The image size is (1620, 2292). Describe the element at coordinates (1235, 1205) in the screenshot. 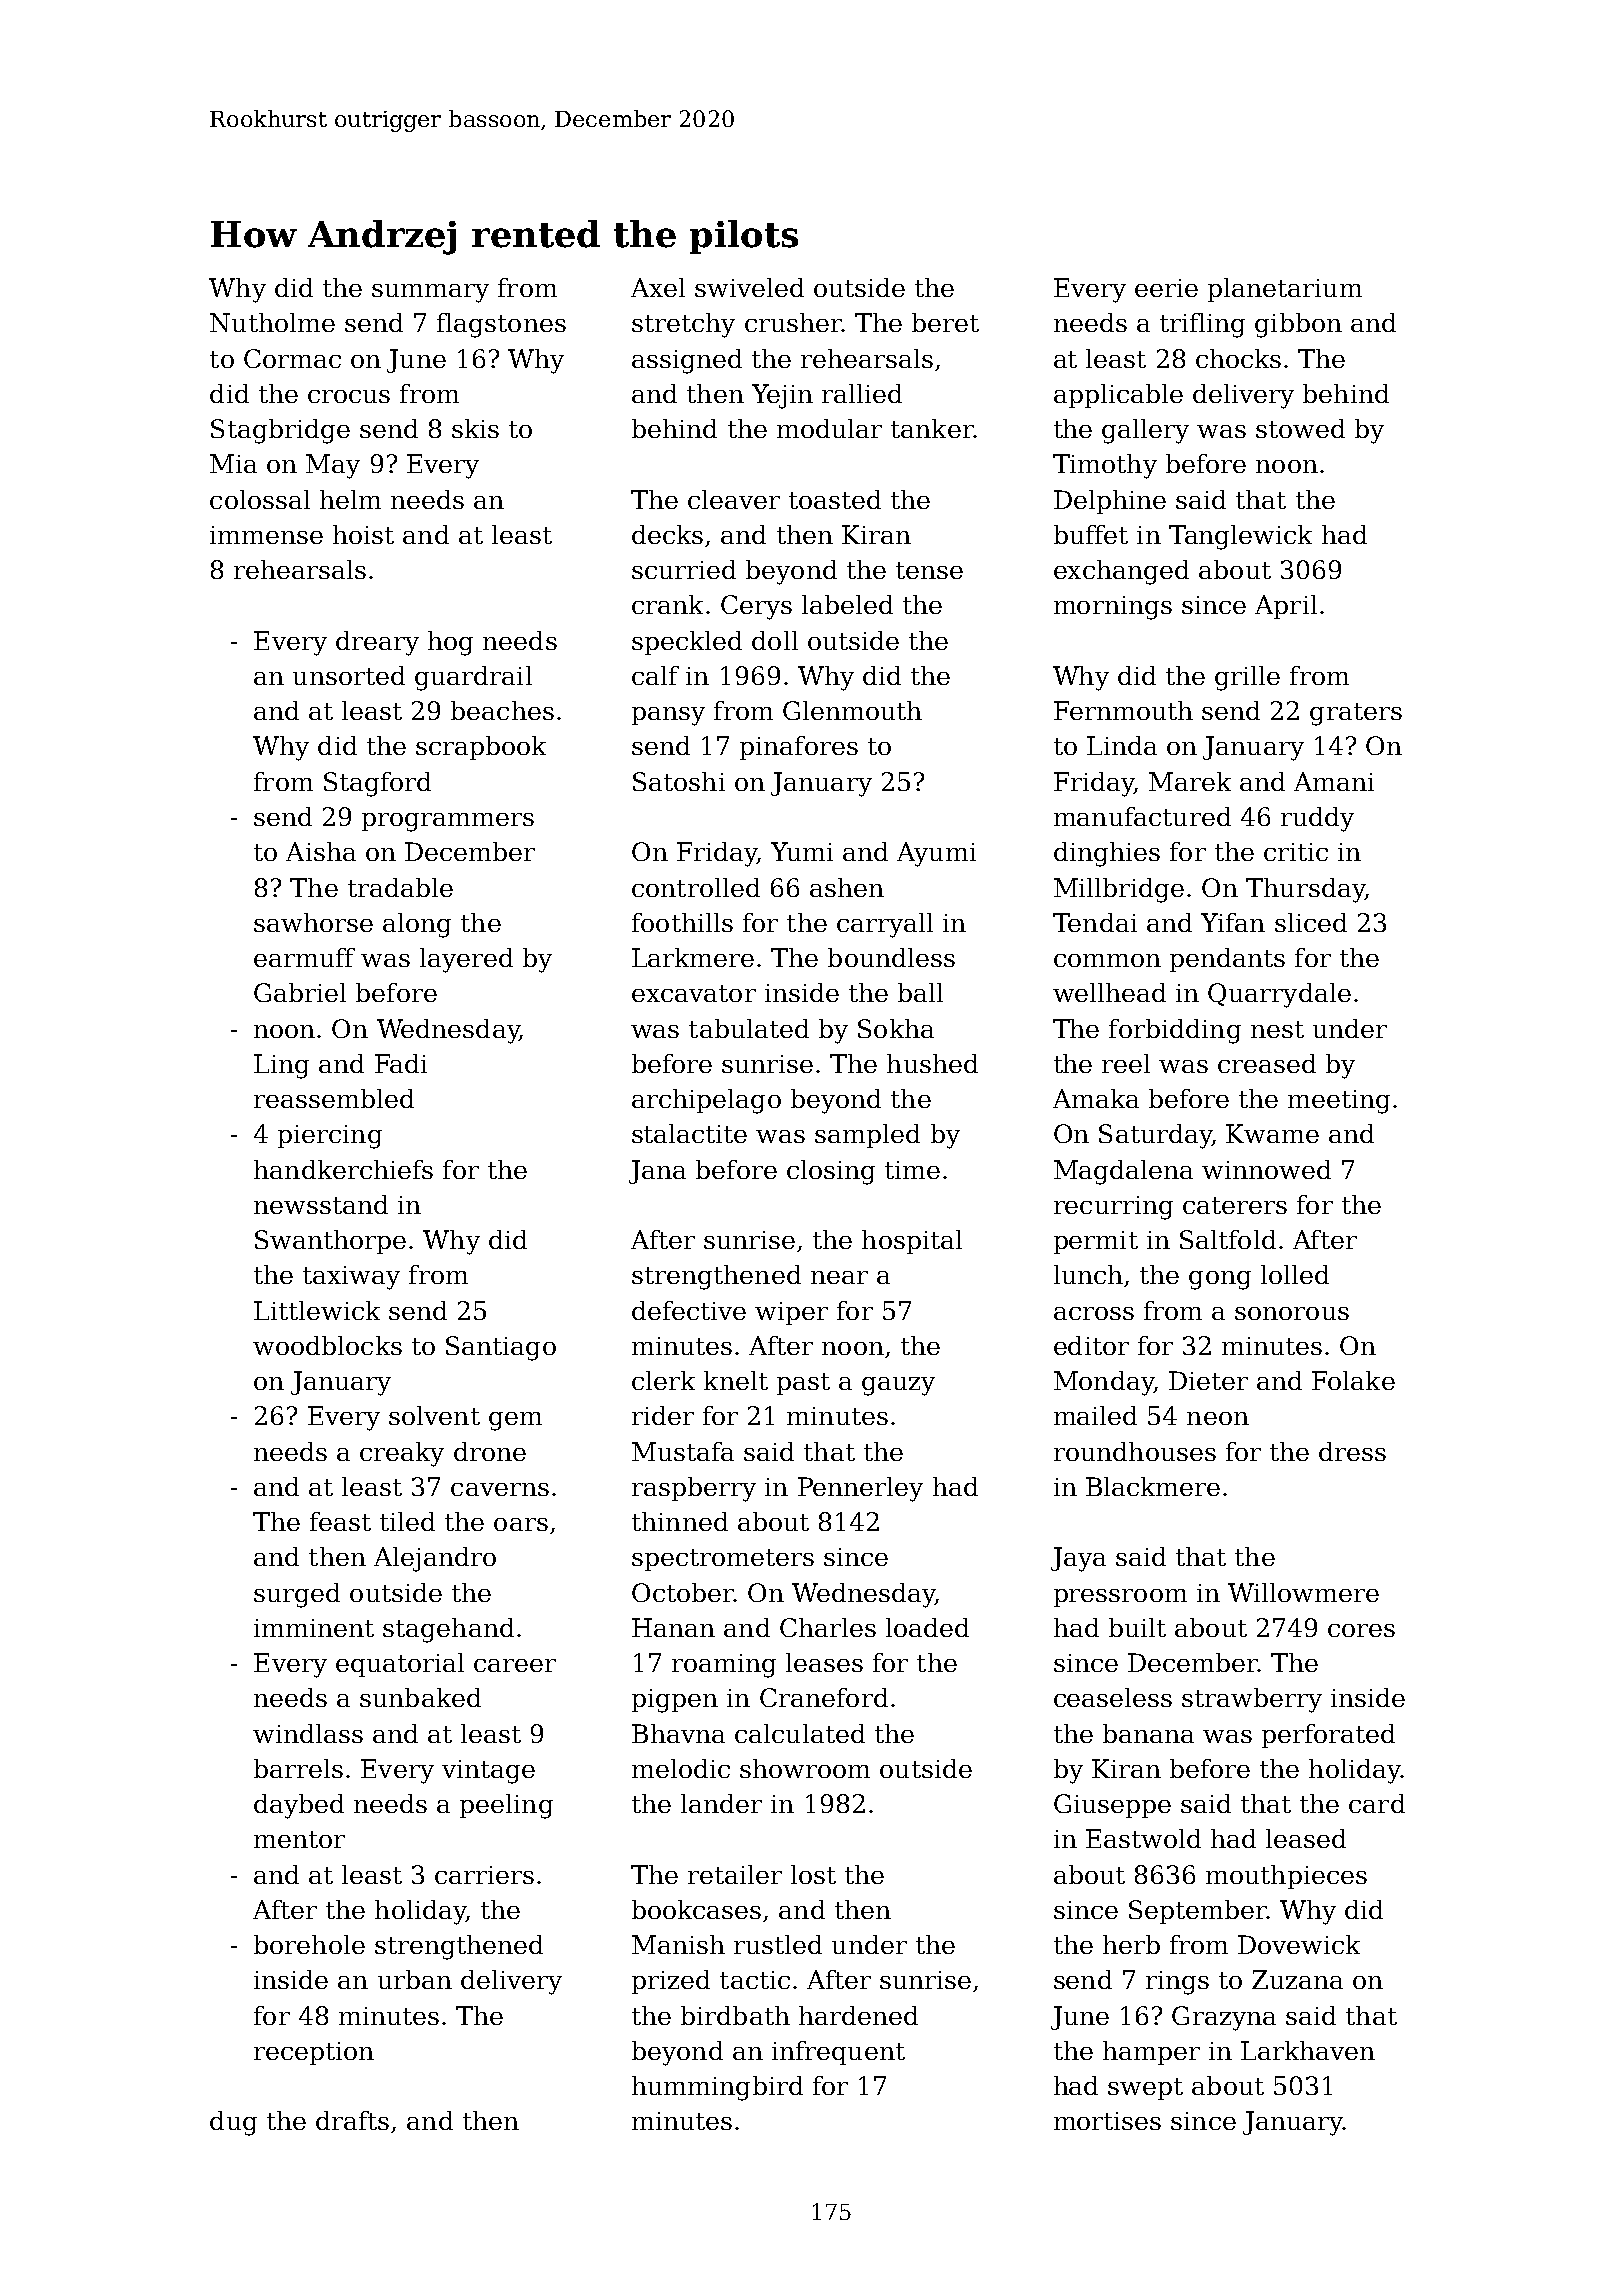

I see `caterers` at that location.
